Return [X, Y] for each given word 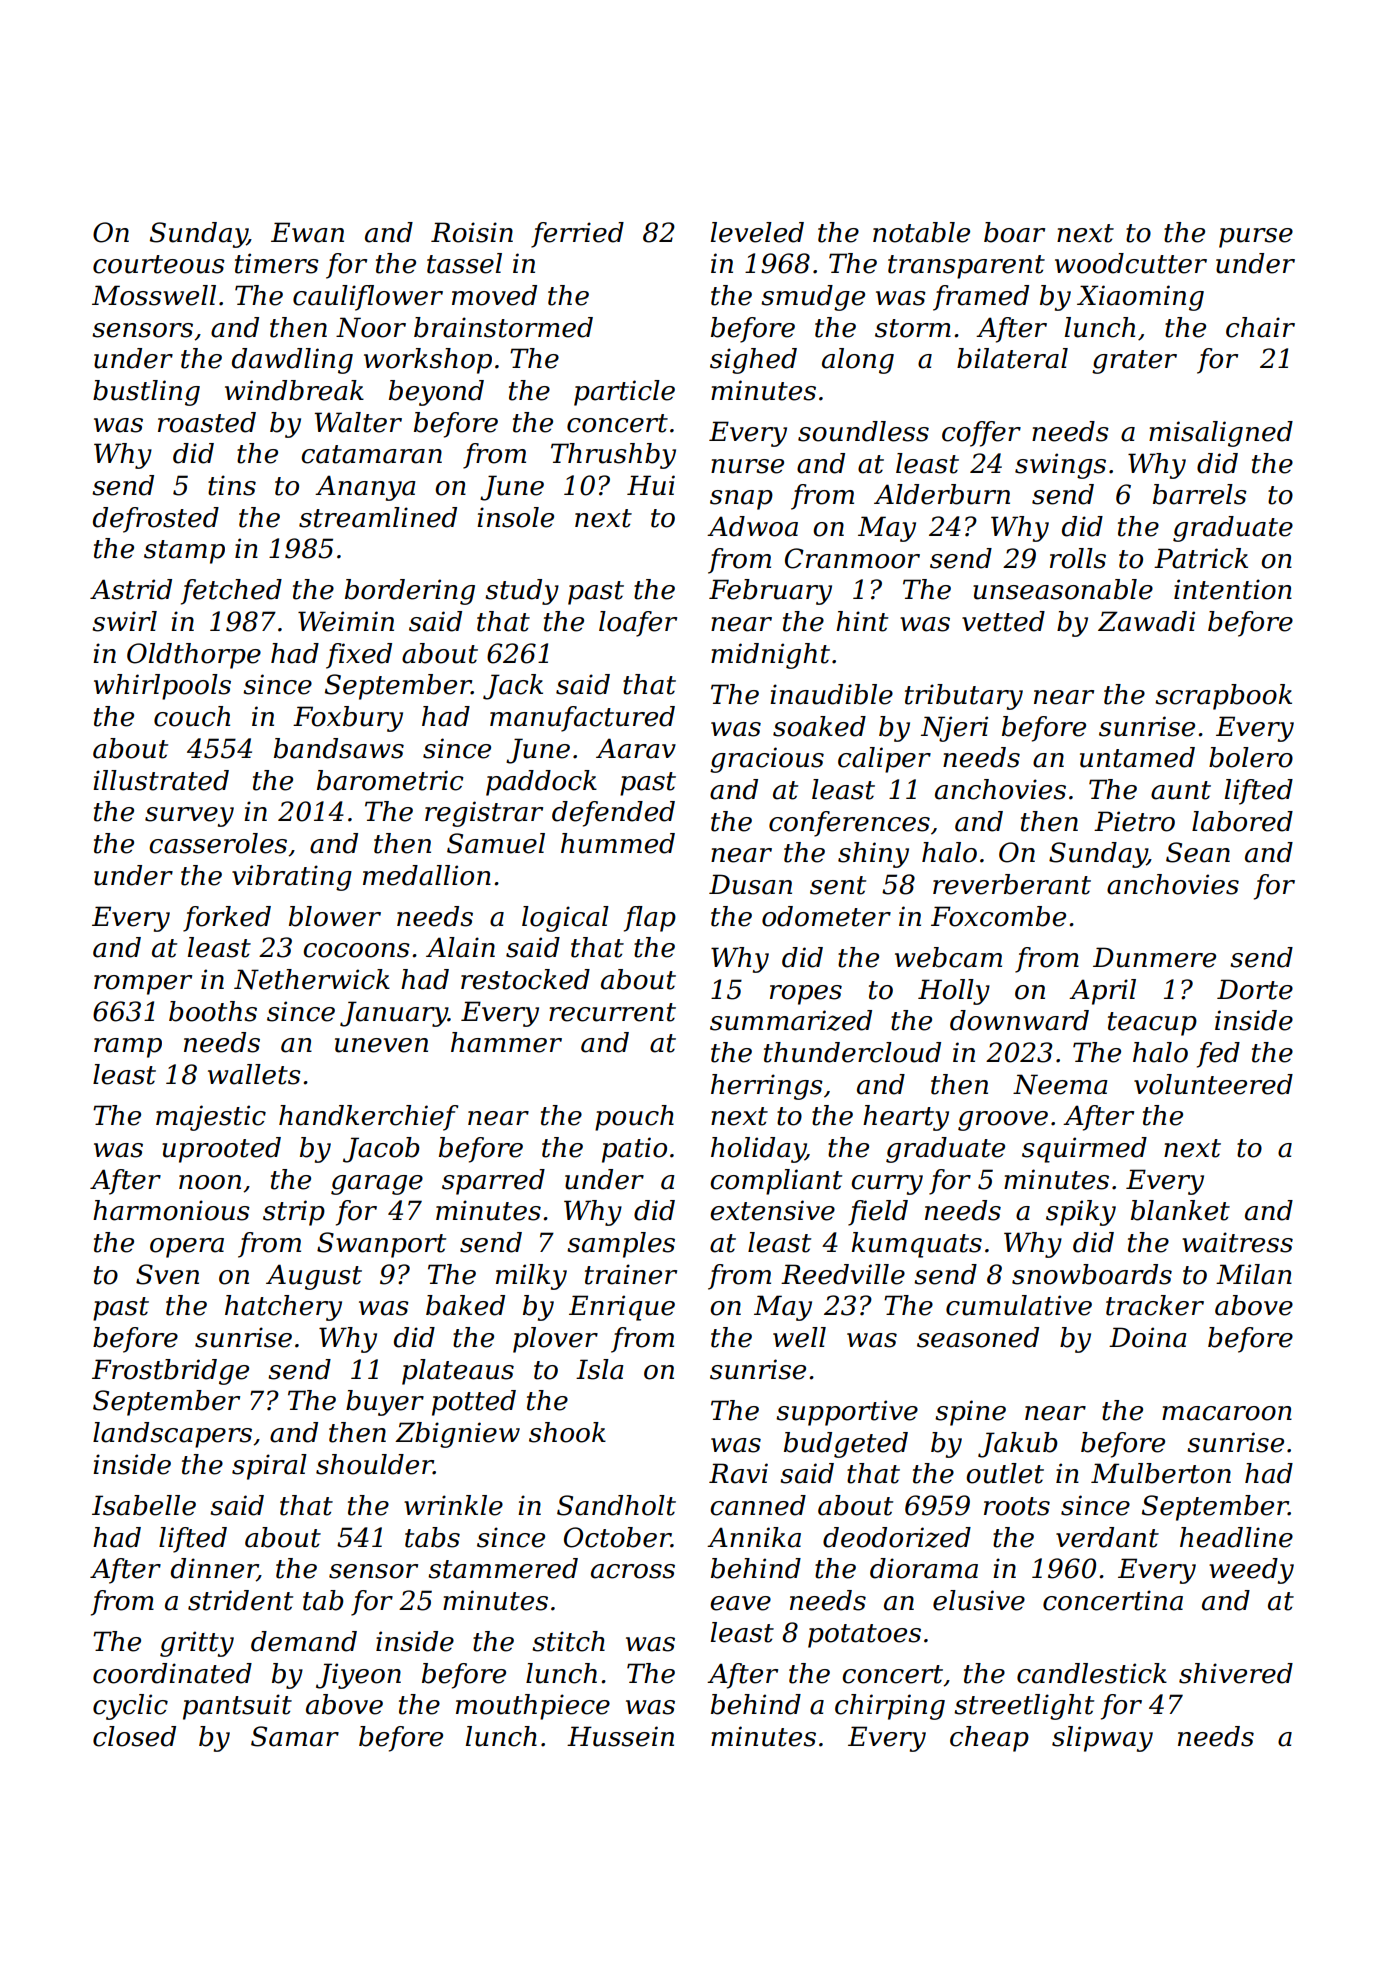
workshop [428, 361]
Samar [295, 1736]
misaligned [1221, 434]
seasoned [978, 1337]
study [522, 592]
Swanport [381, 1245]
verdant [1107, 1537]
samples [621, 1245]
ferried [577, 235]
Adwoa [752, 526]
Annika [754, 1537]
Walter [358, 422]
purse [1256, 238]
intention [1233, 589]
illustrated [161, 780]
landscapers [172, 1435]
